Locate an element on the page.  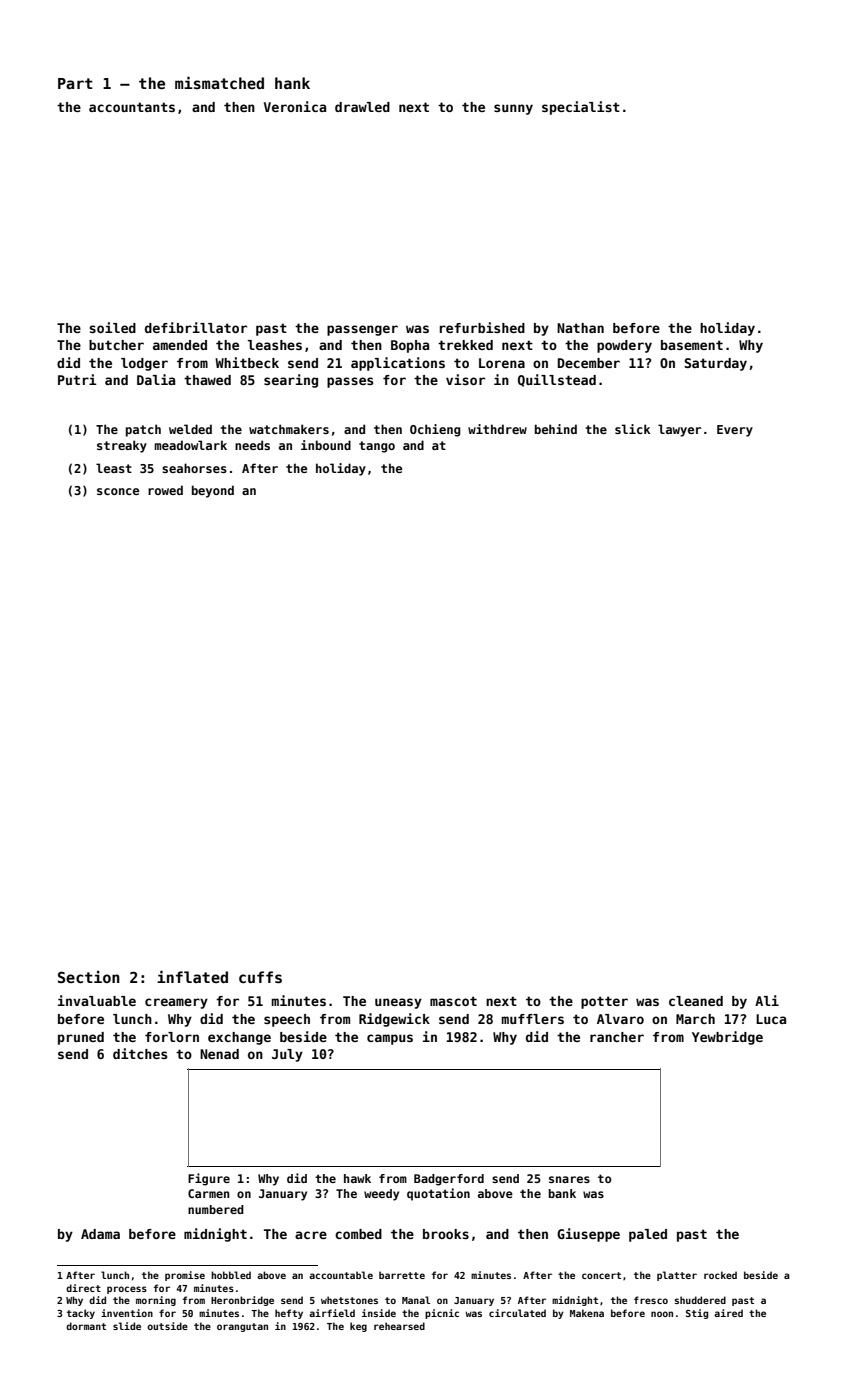
sunny is located at coordinates (513, 109).
